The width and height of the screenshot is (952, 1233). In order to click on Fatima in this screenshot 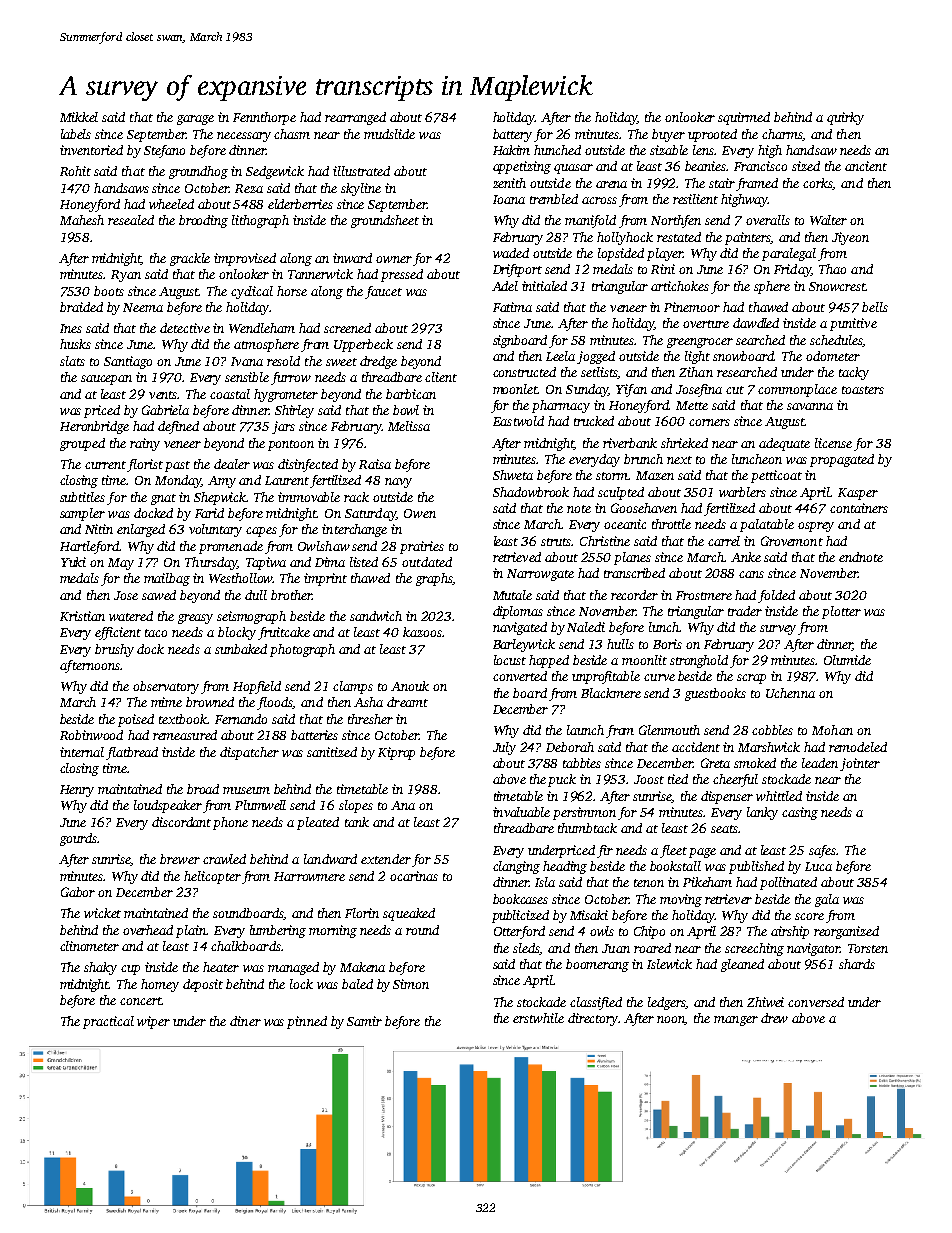, I will do `click(512, 307)`.
